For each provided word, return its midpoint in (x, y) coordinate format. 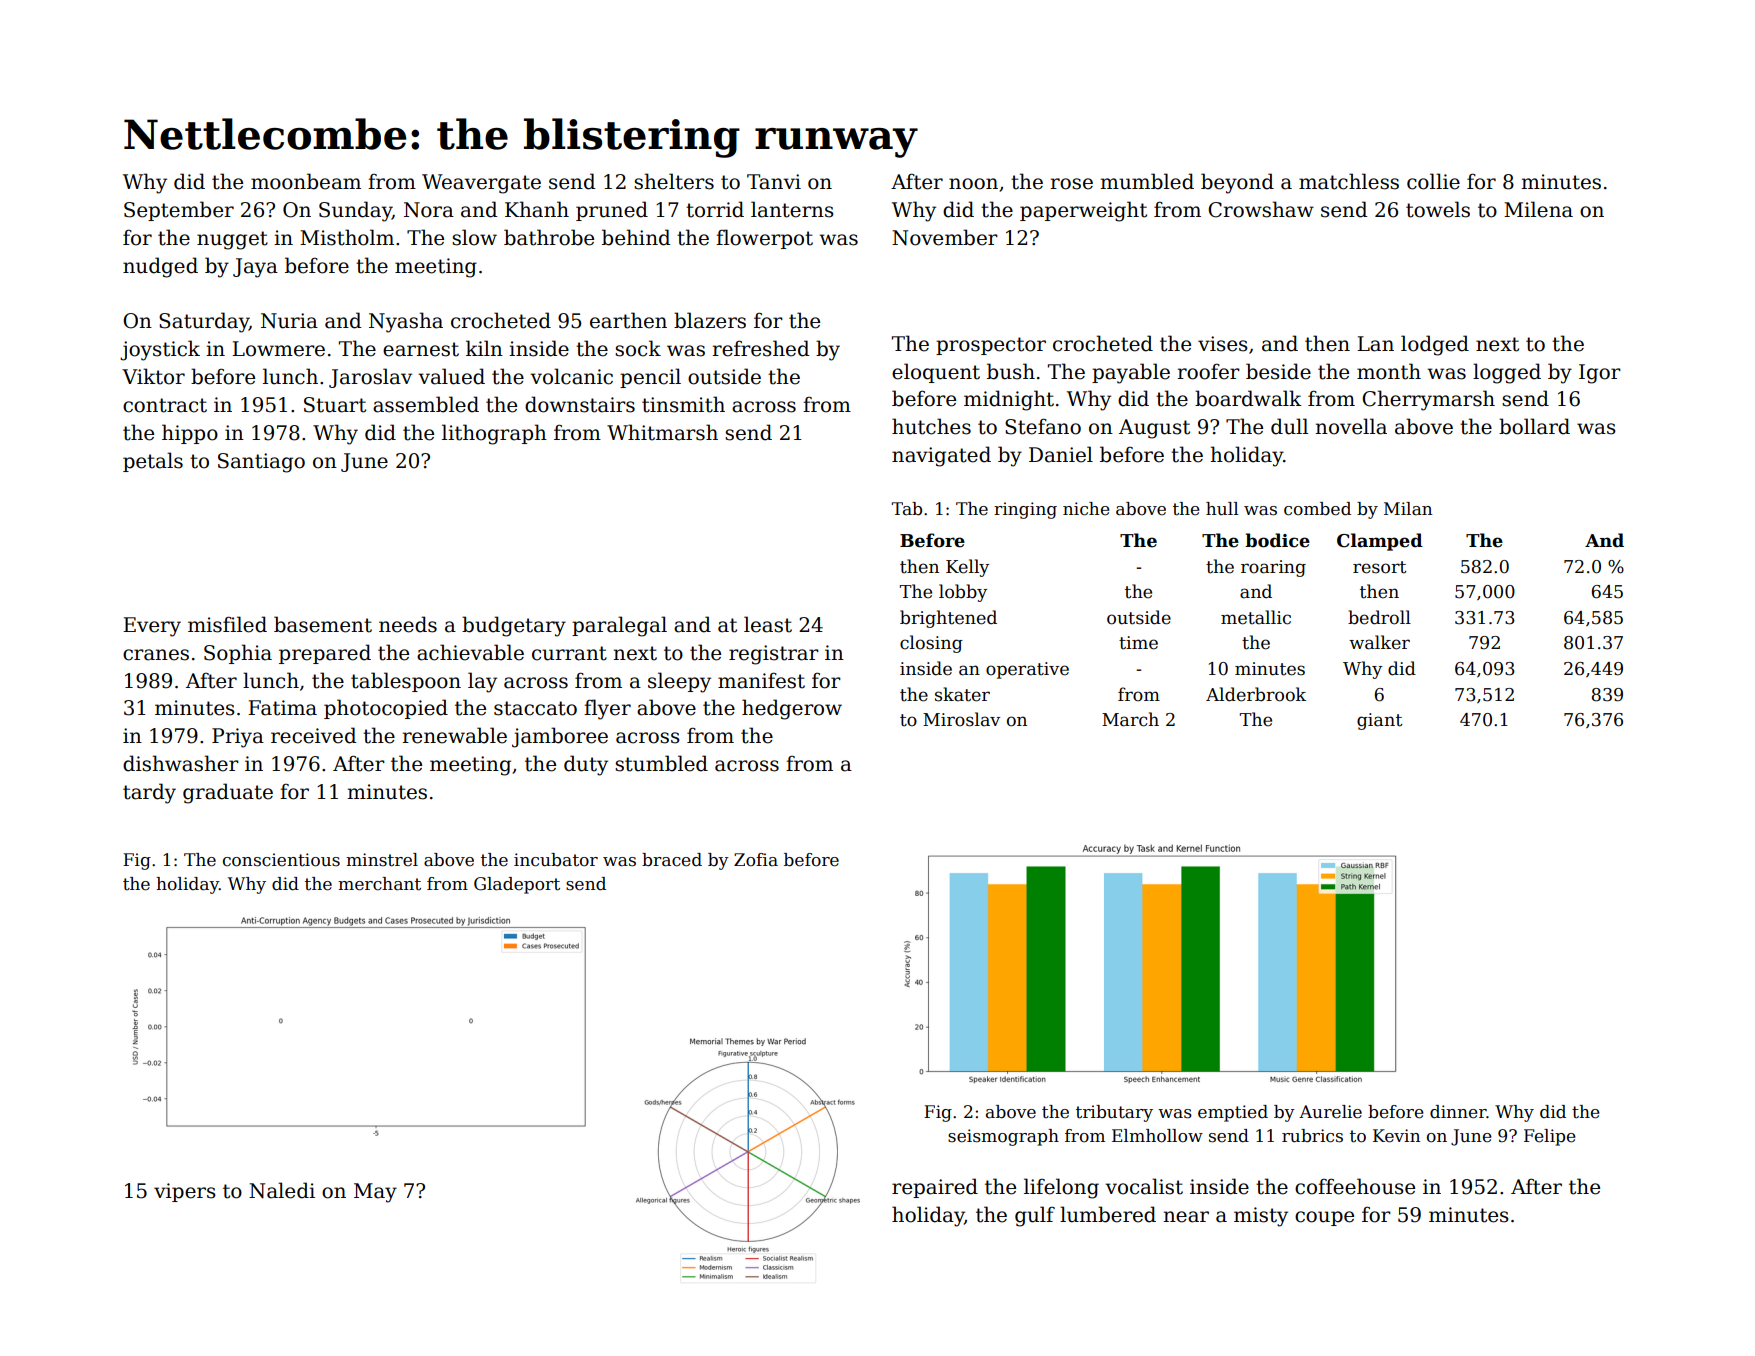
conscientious (281, 860)
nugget (232, 240)
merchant (379, 884)
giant (1379, 721)
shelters (674, 181)
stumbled (661, 763)
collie (1433, 181)
